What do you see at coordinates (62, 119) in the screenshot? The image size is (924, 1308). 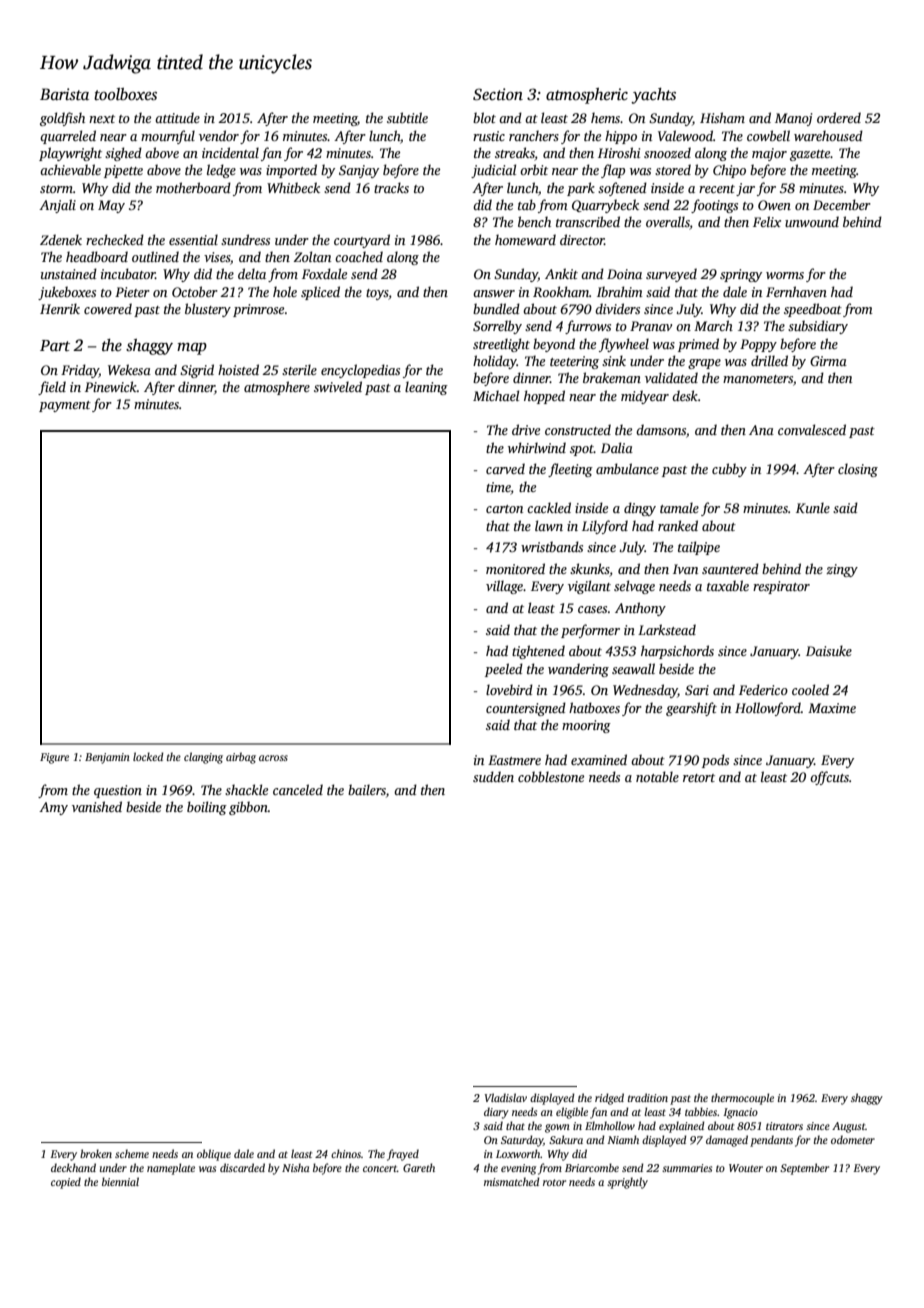 I see `goldfish` at bounding box center [62, 119].
